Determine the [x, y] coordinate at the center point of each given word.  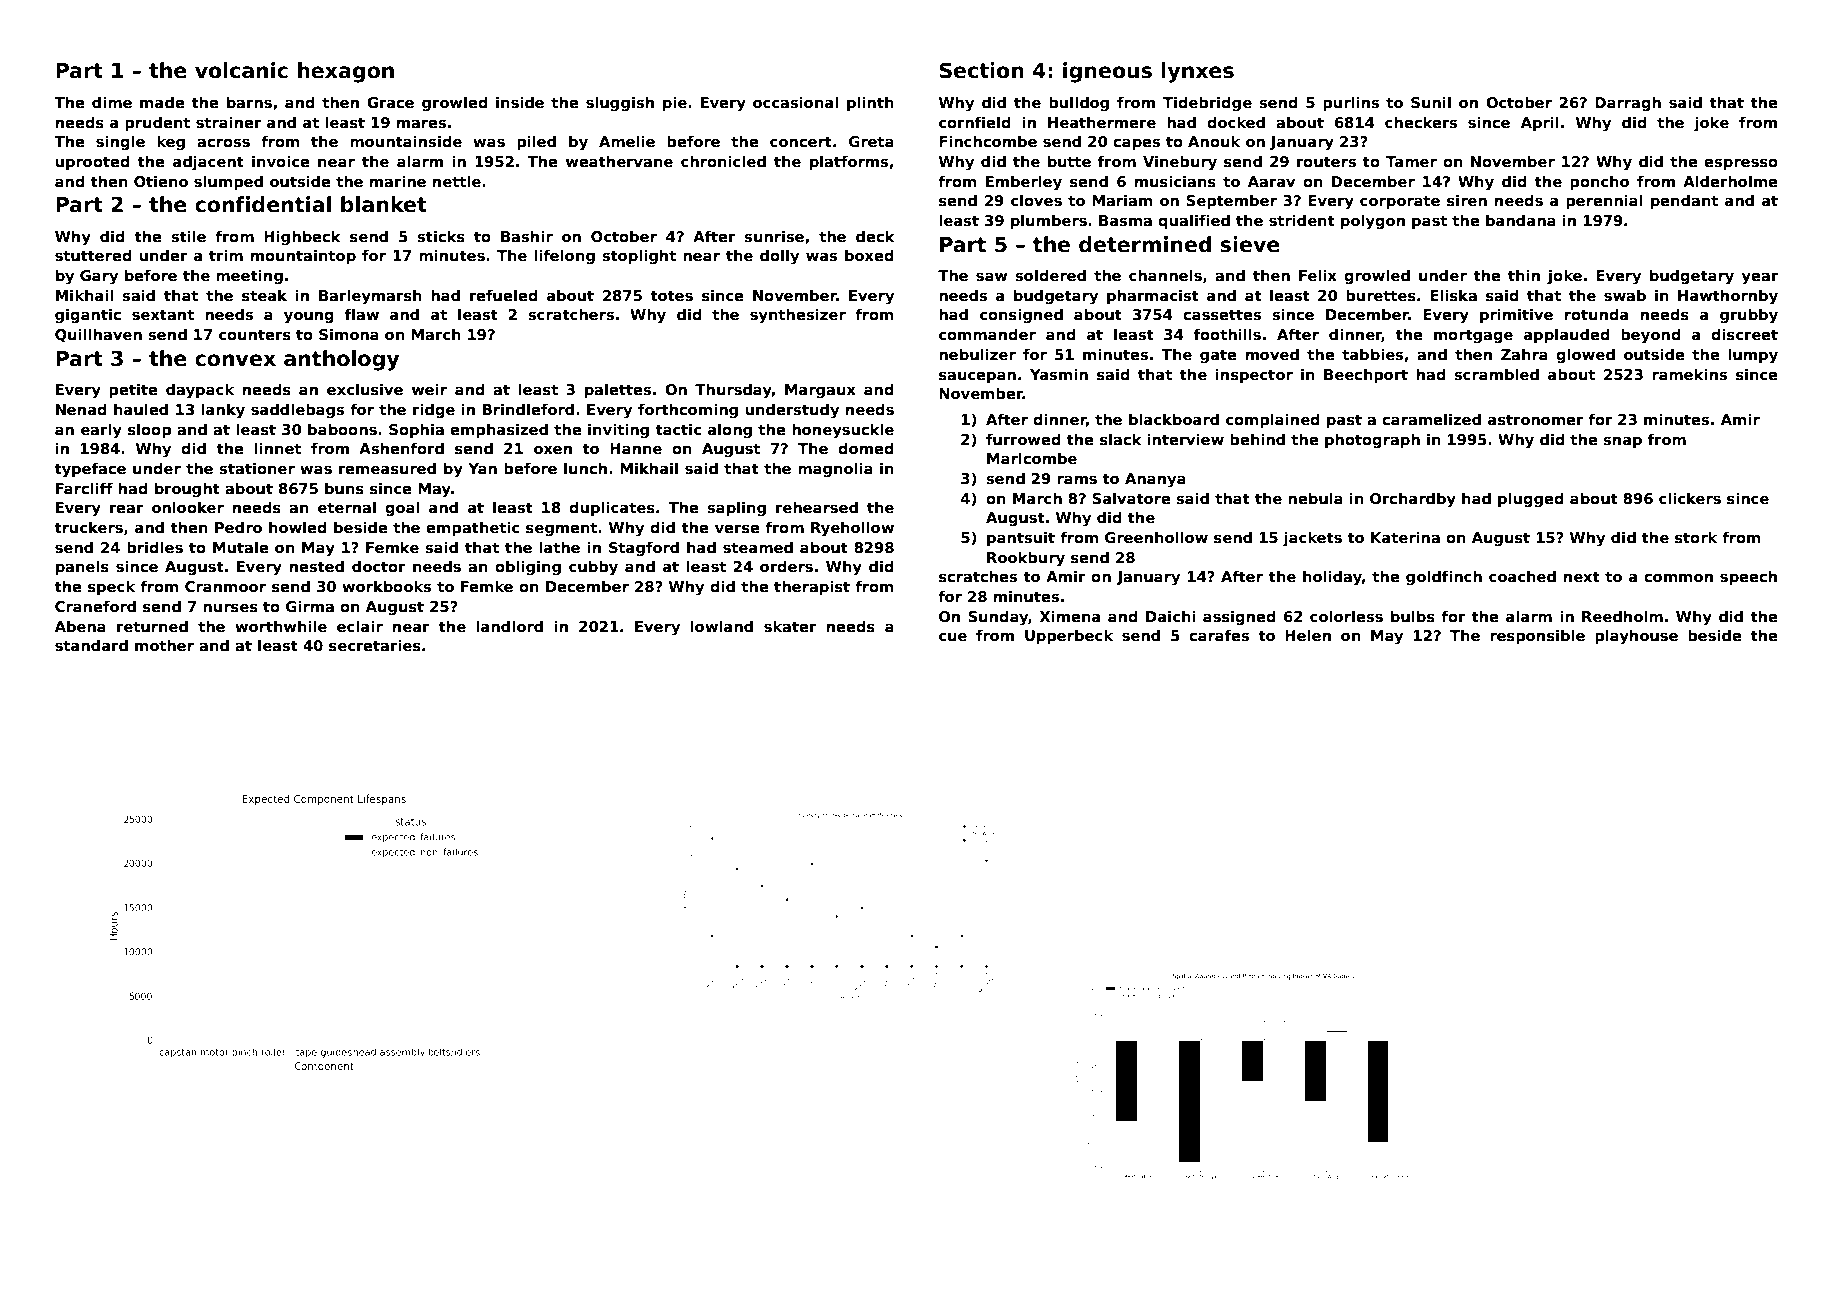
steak [264, 295]
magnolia [835, 469]
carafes [1219, 635]
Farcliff [84, 488]
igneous [1107, 72]
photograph [1372, 440]
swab [1625, 295]
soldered [1050, 275]
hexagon [346, 72]
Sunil [1431, 102]
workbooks [386, 586]
